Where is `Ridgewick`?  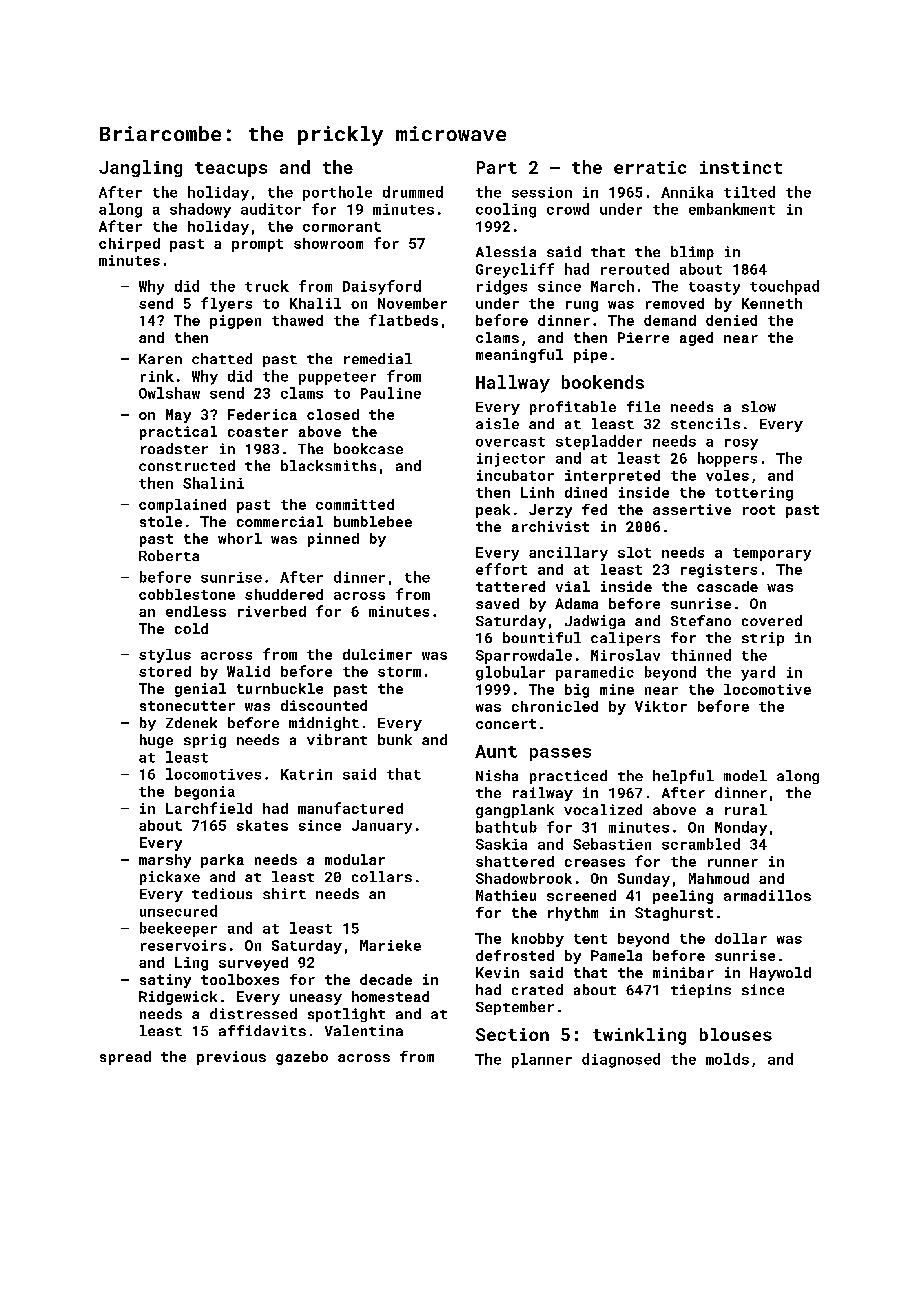
Ridgewick is located at coordinates (178, 998).
